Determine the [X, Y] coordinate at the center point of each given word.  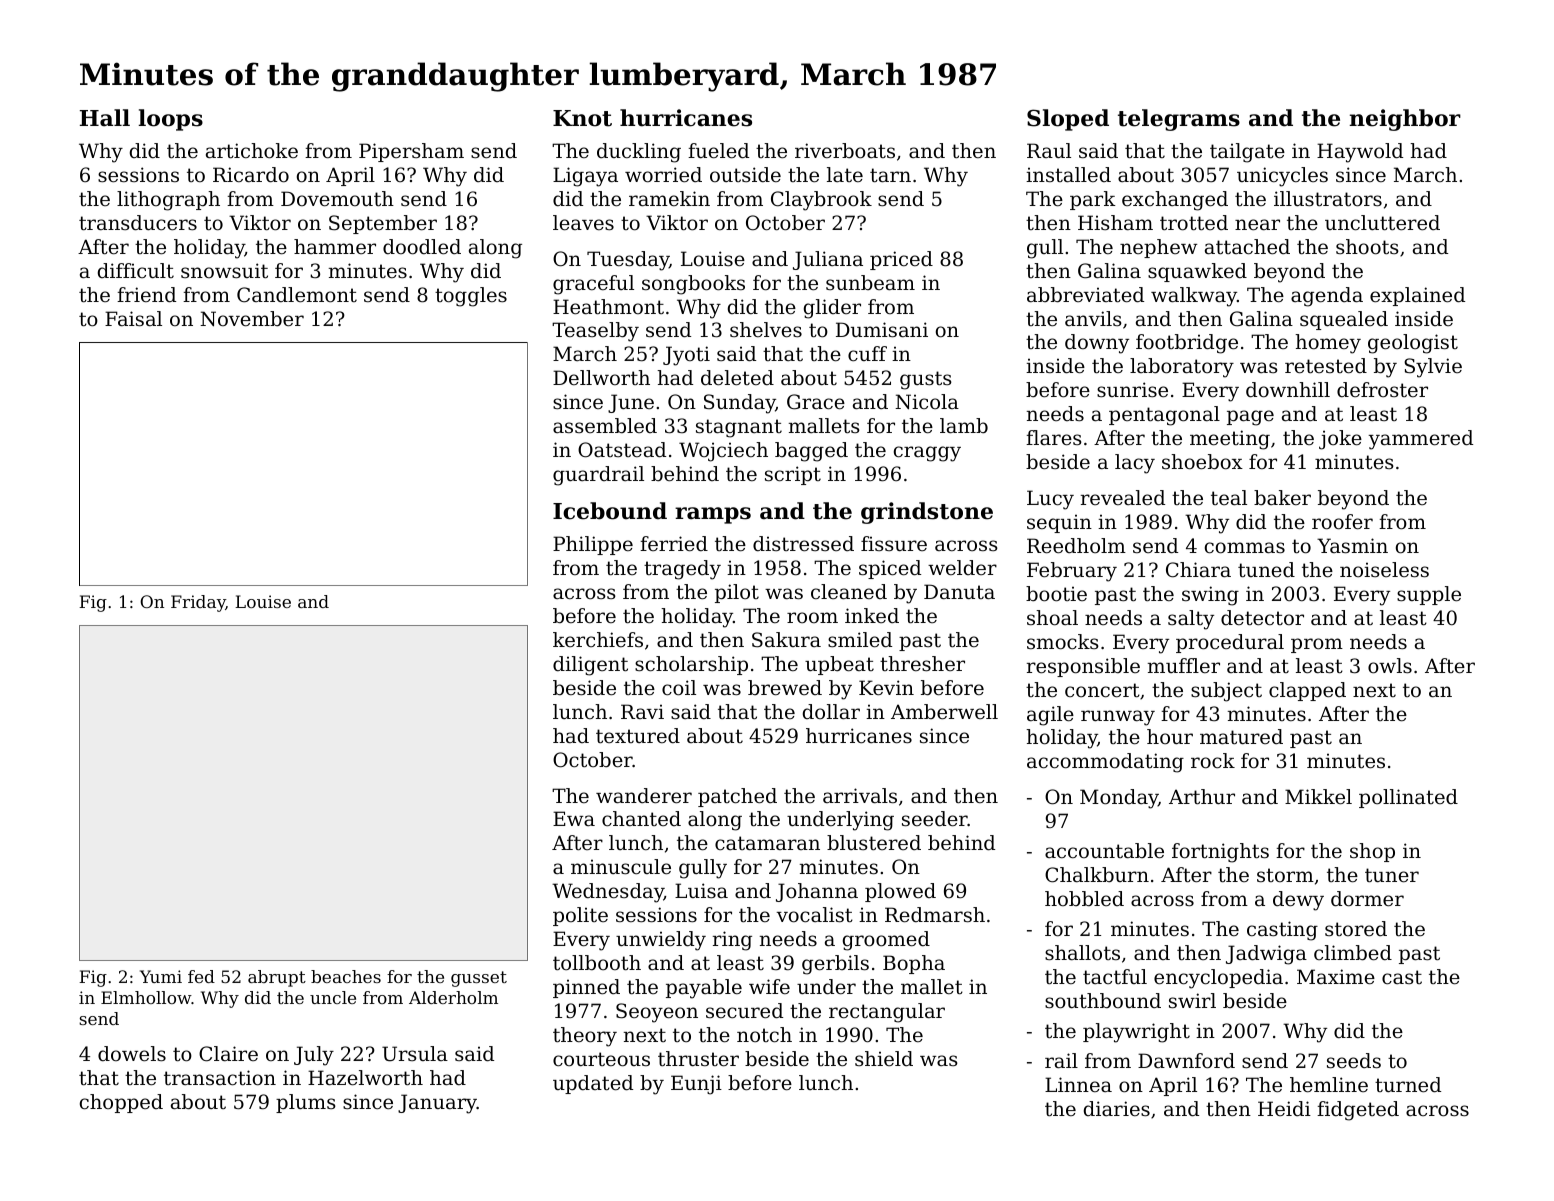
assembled [605, 425]
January [437, 1104]
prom [1317, 645]
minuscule [621, 867]
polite [580, 916]
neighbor [1405, 120]
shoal [1052, 618]
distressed [803, 544]
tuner [1392, 875]
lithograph [168, 201]
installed [1068, 175]
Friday [198, 603]
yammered [1420, 440]
